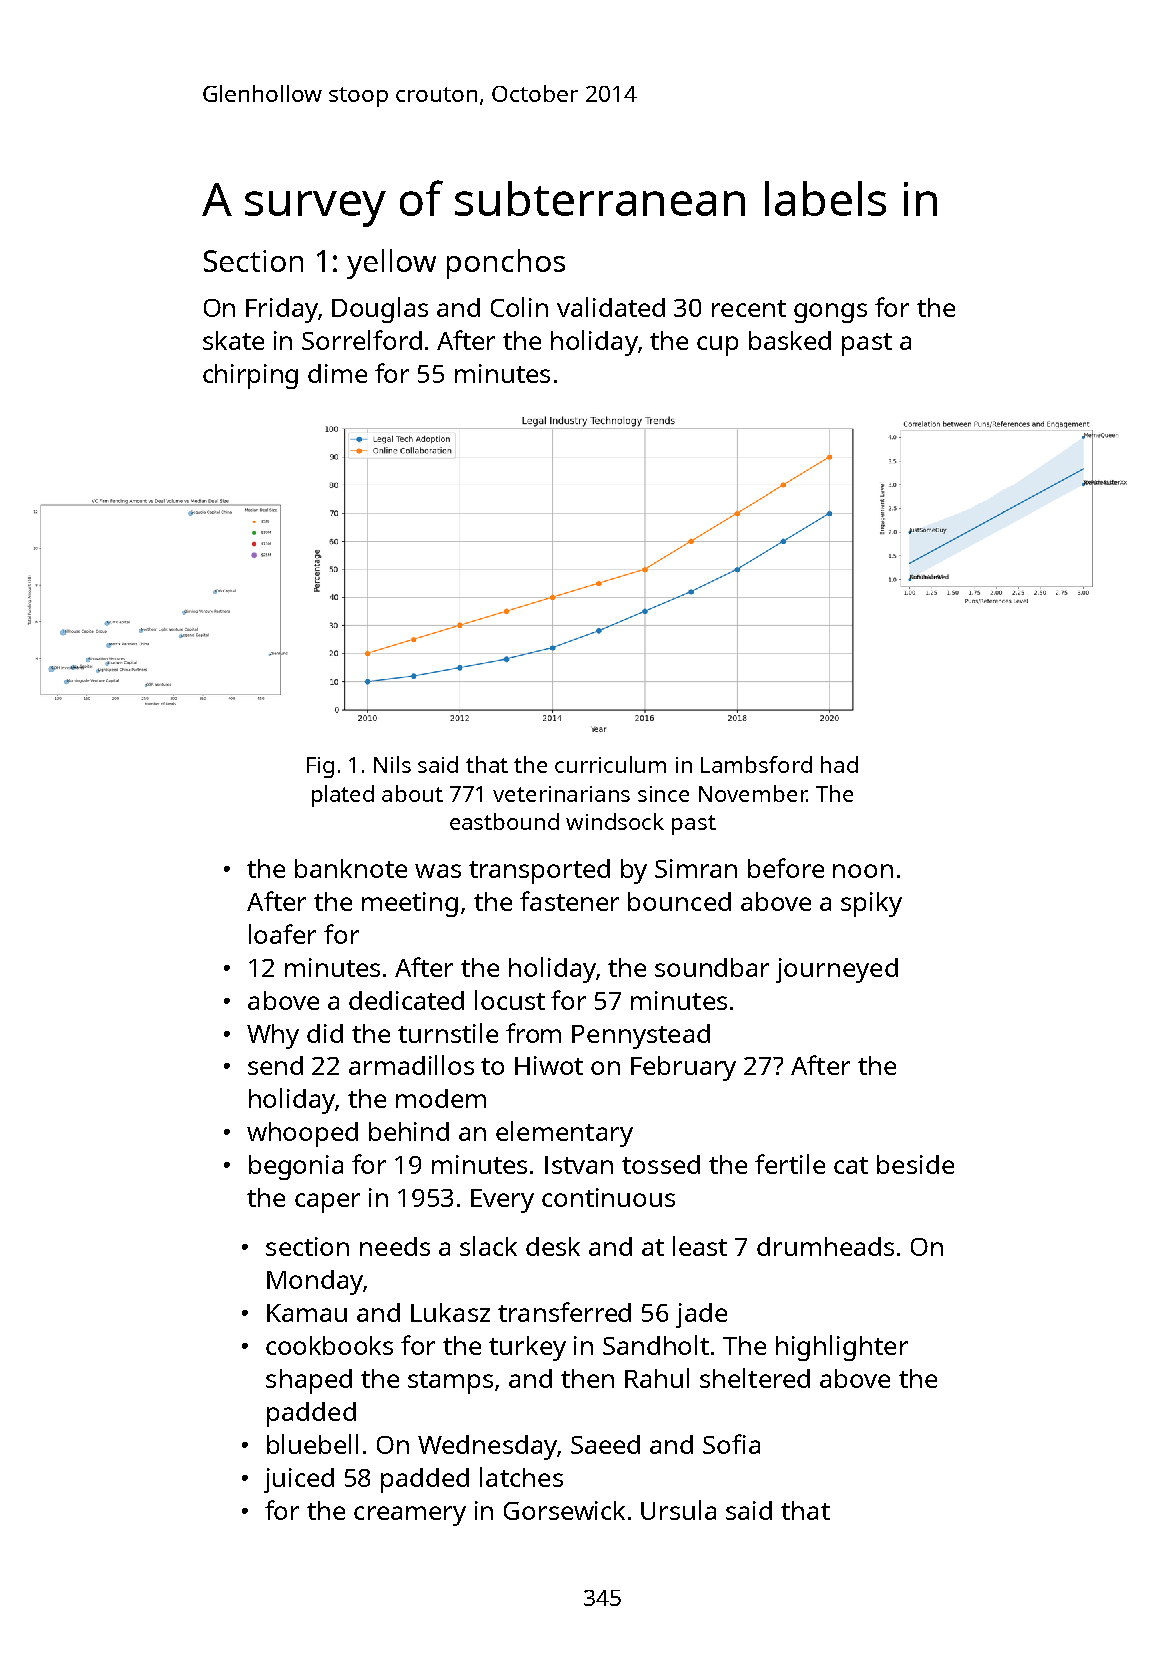 The image size is (1165, 1654). What do you see at coordinates (250, 376) in the screenshot?
I see `chirping` at bounding box center [250, 376].
